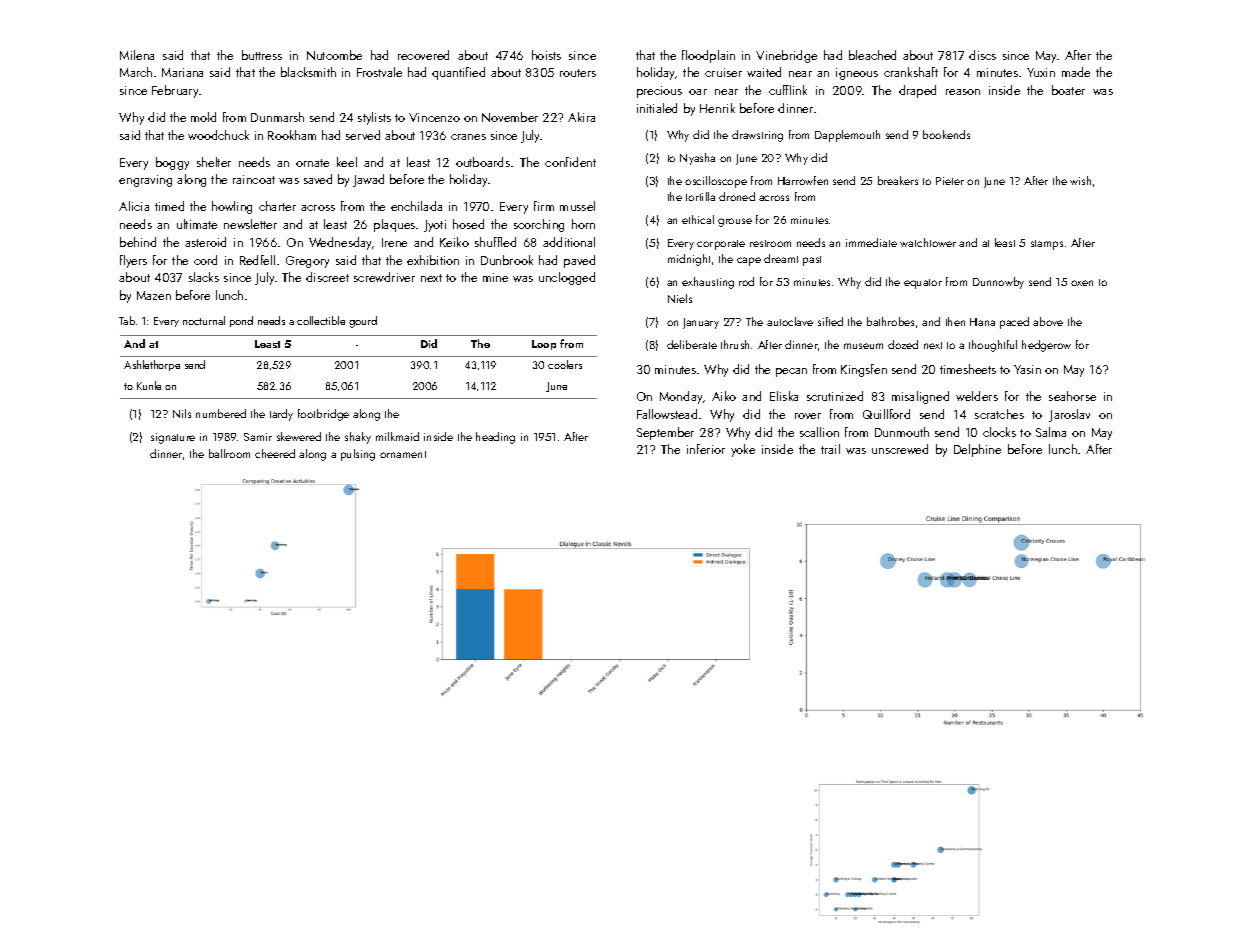 This image has width=1233, height=952. What do you see at coordinates (1047, 245) in the image?
I see `stamps` at bounding box center [1047, 245].
